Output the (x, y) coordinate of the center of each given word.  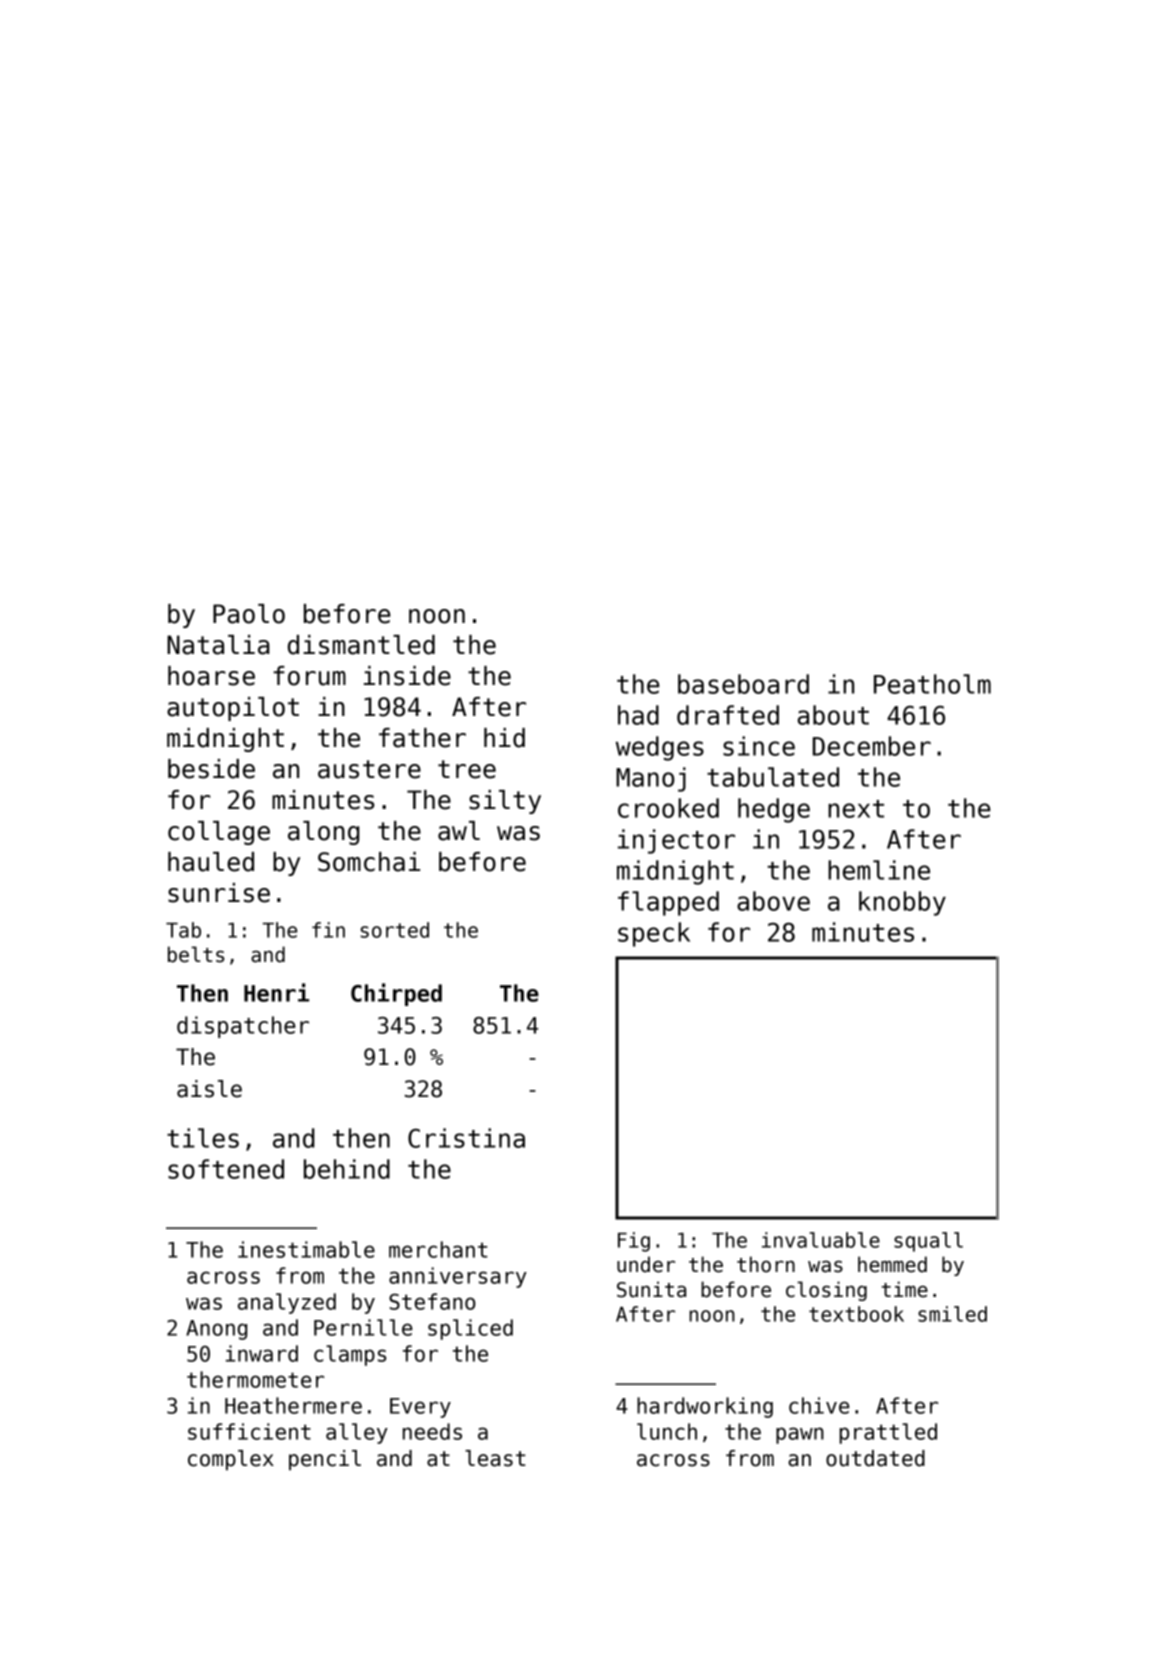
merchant (438, 1249)
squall (928, 1242)
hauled (211, 862)
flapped (668, 903)
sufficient (249, 1431)
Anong (216, 1330)
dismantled (361, 645)
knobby (902, 903)
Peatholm (932, 684)
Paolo (249, 614)
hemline (879, 870)
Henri (276, 992)
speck (654, 934)
